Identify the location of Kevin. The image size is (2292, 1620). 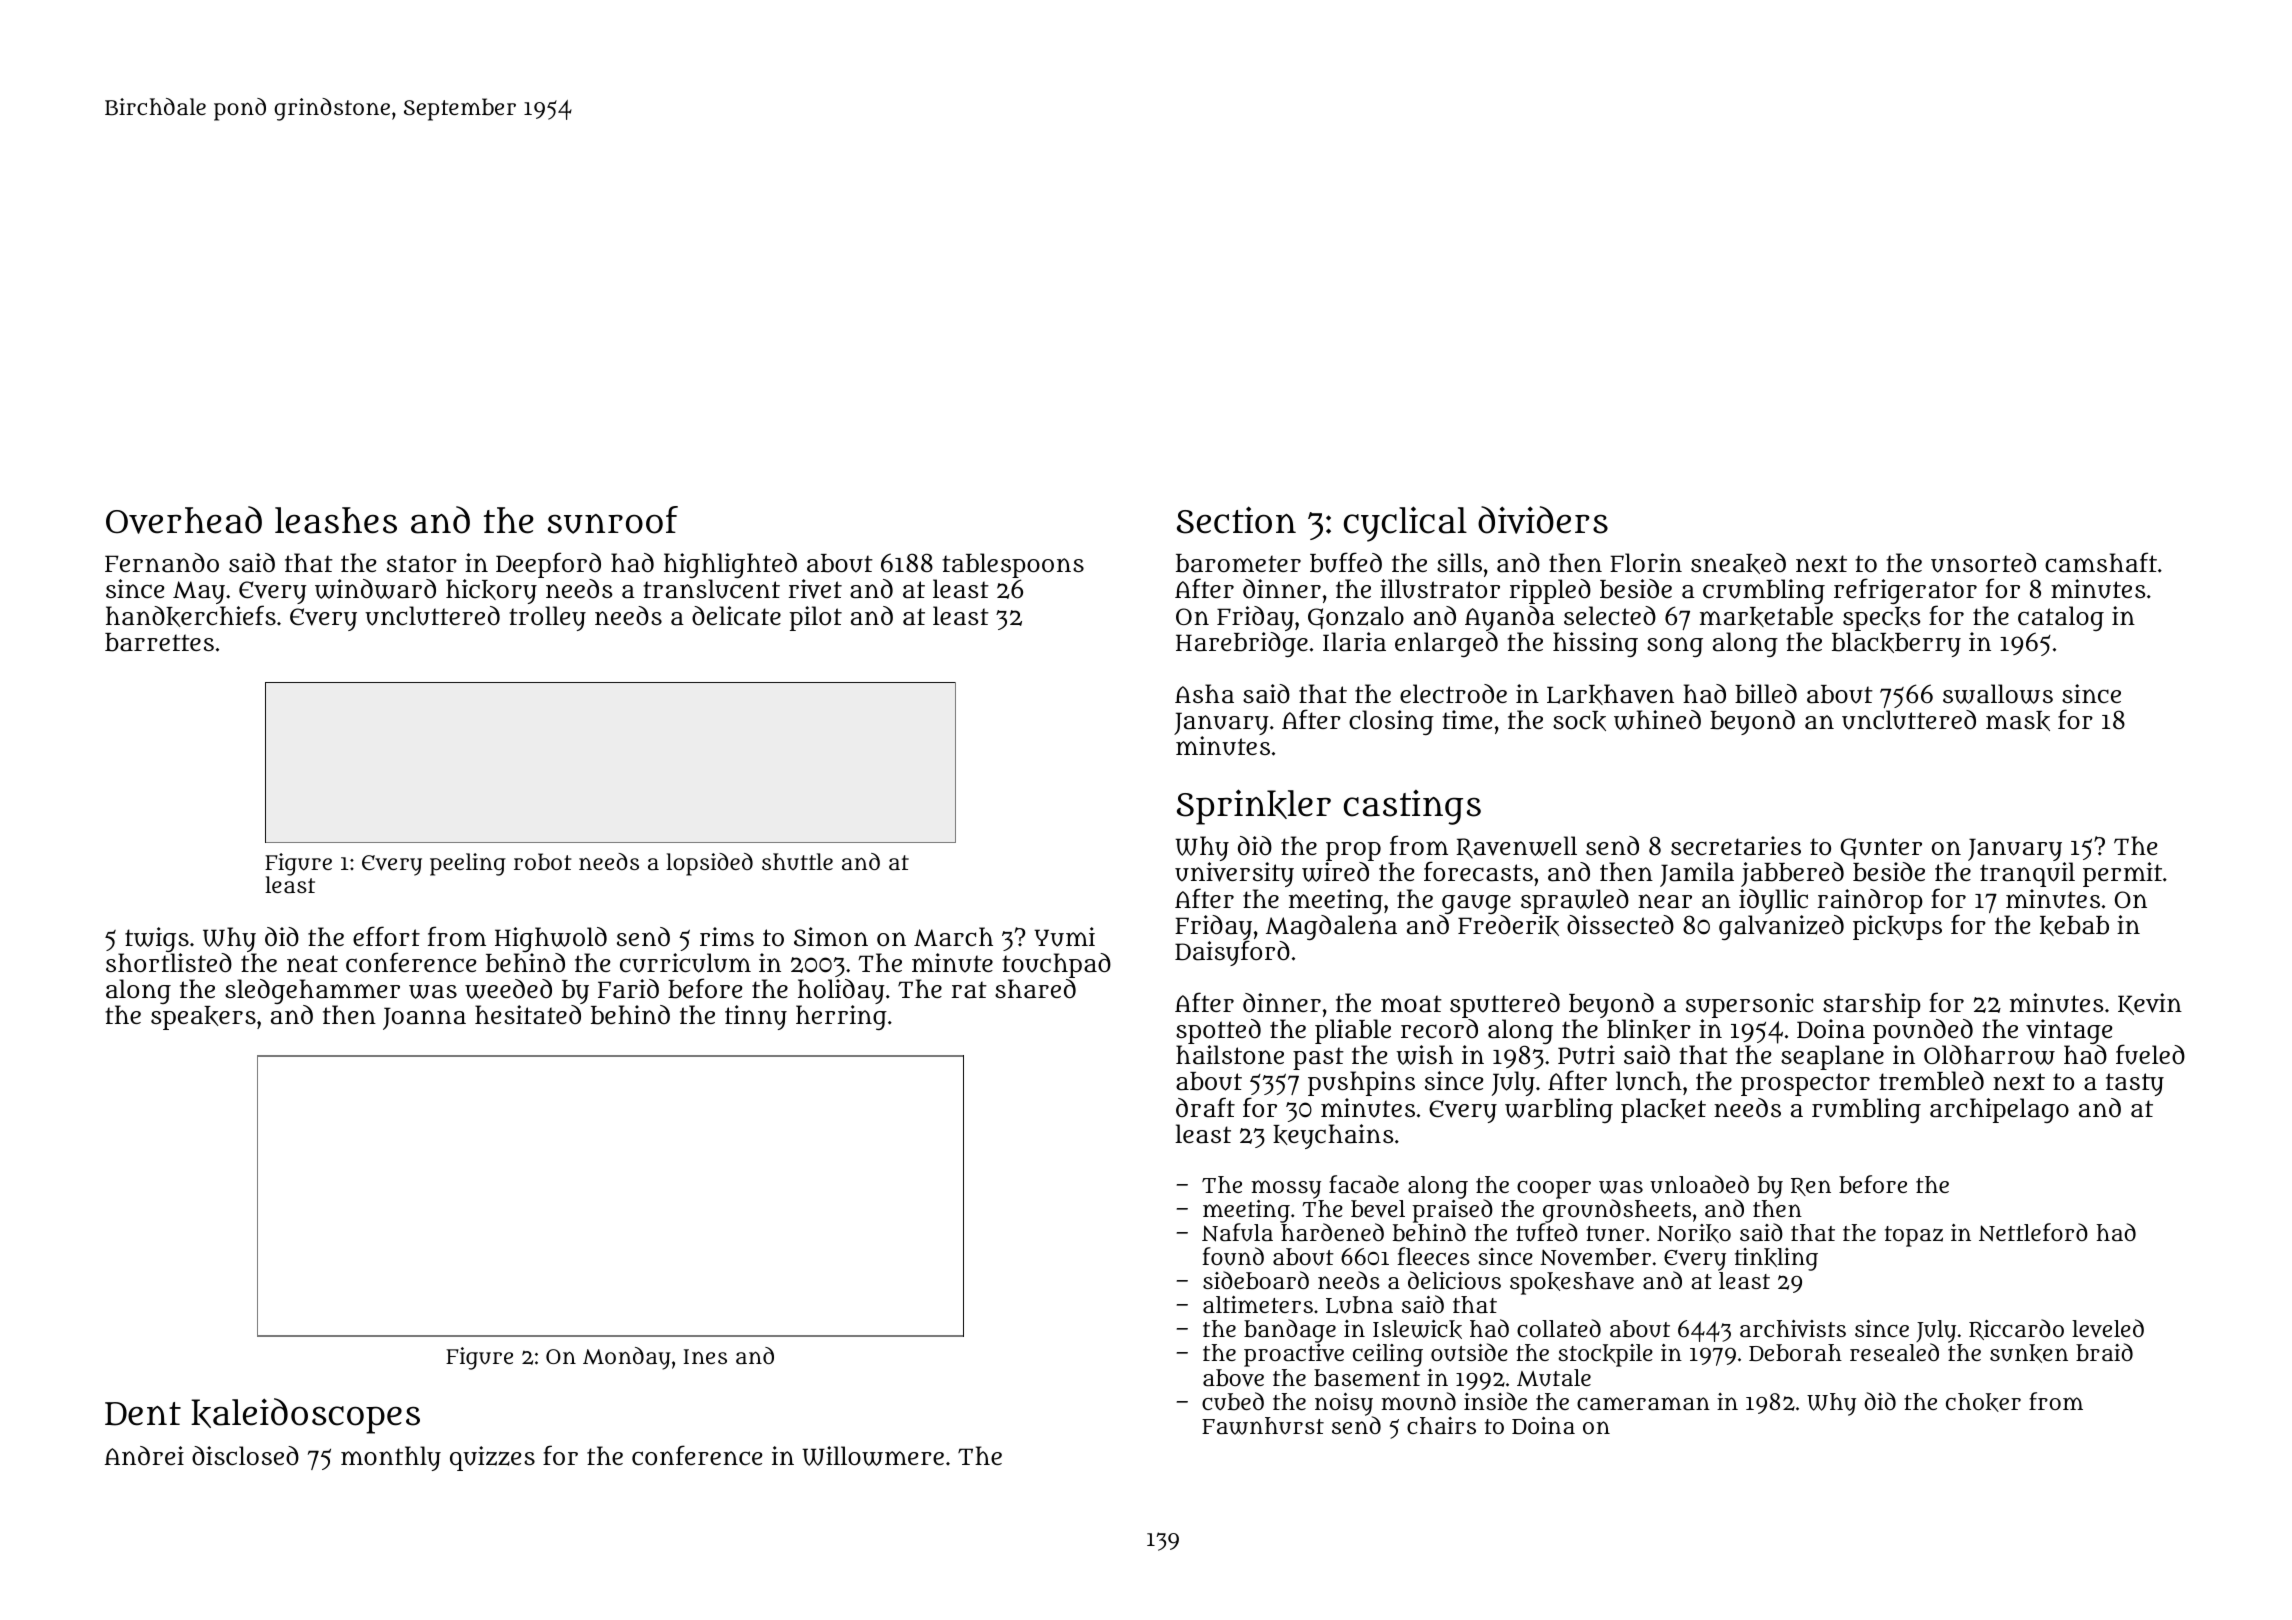
(2150, 1004).
